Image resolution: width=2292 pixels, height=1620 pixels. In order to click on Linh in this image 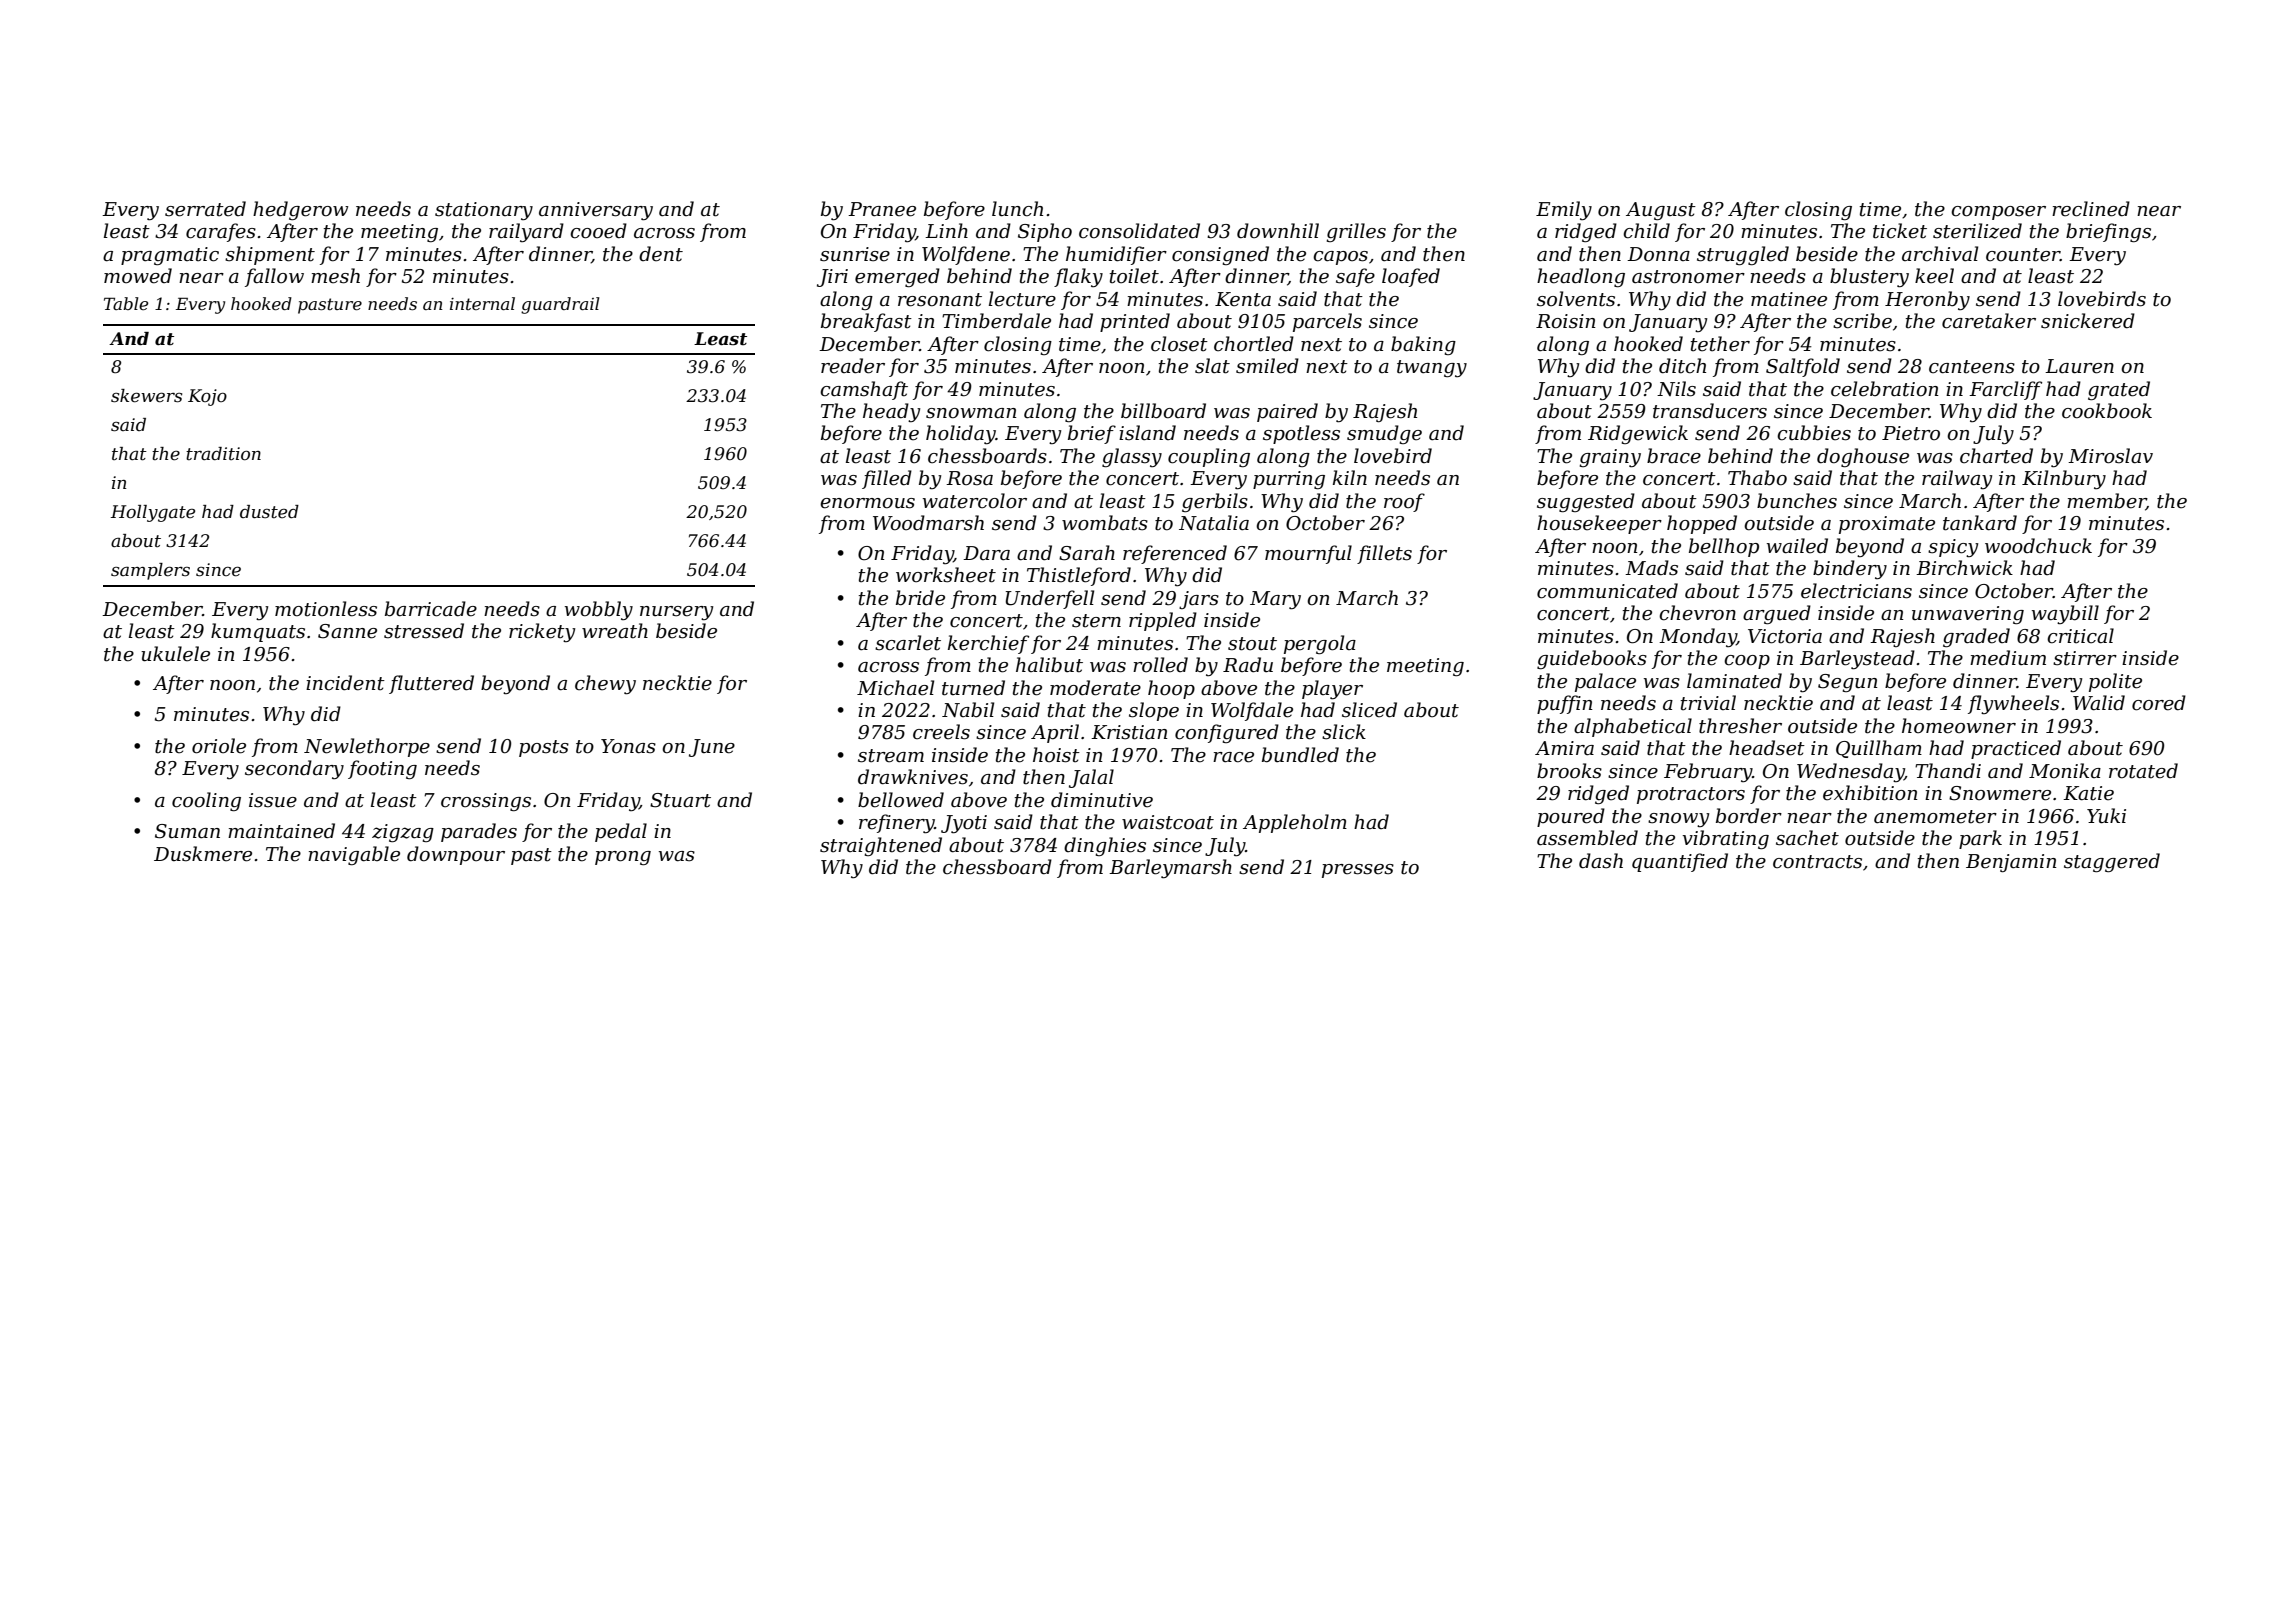, I will do `click(946, 230)`.
